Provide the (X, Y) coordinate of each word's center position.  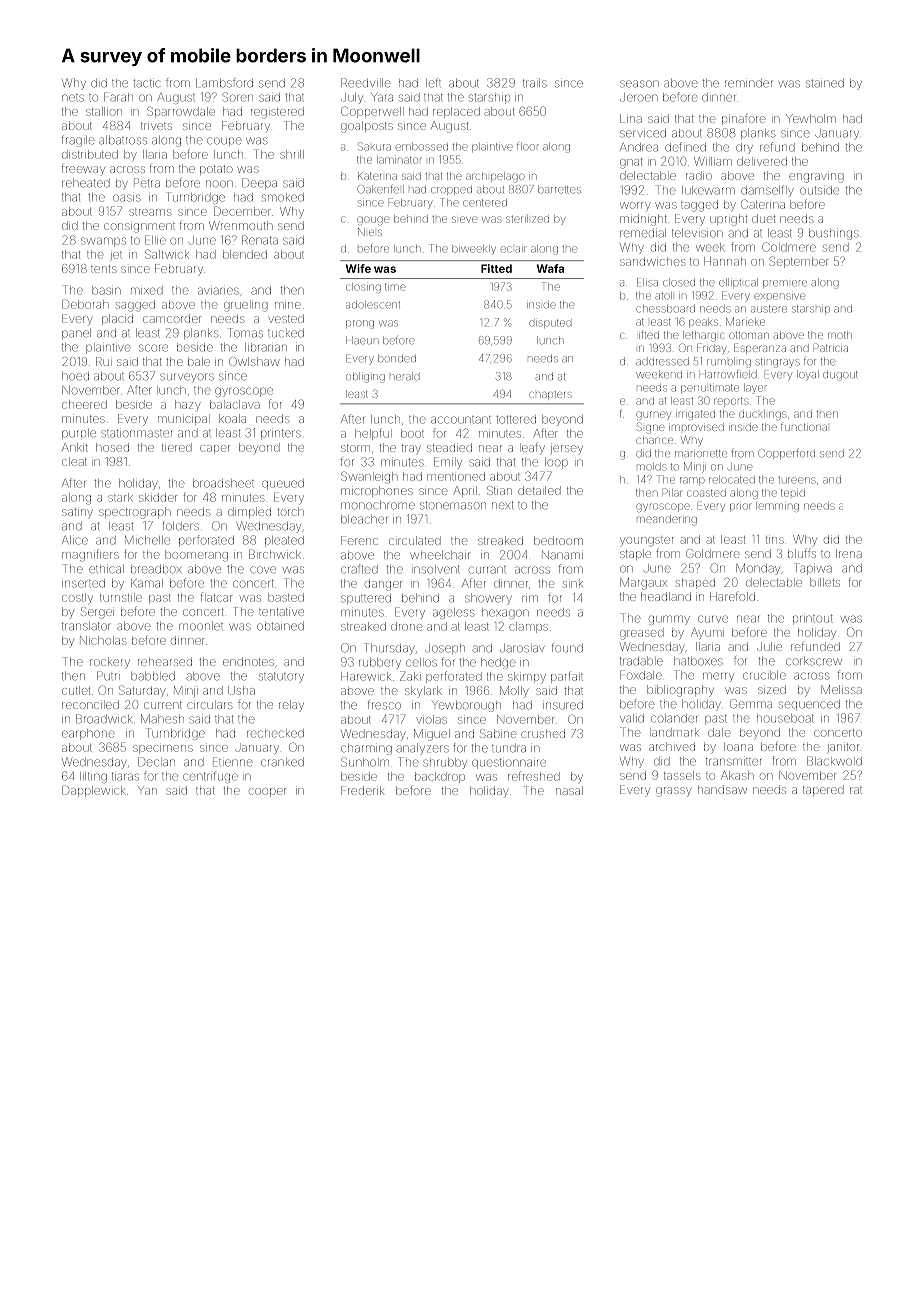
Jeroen (639, 97)
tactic (146, 83)
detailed (539, 490)
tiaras (125, 777)
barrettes (559, 189)
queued (283, 484)
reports (731, 402)
